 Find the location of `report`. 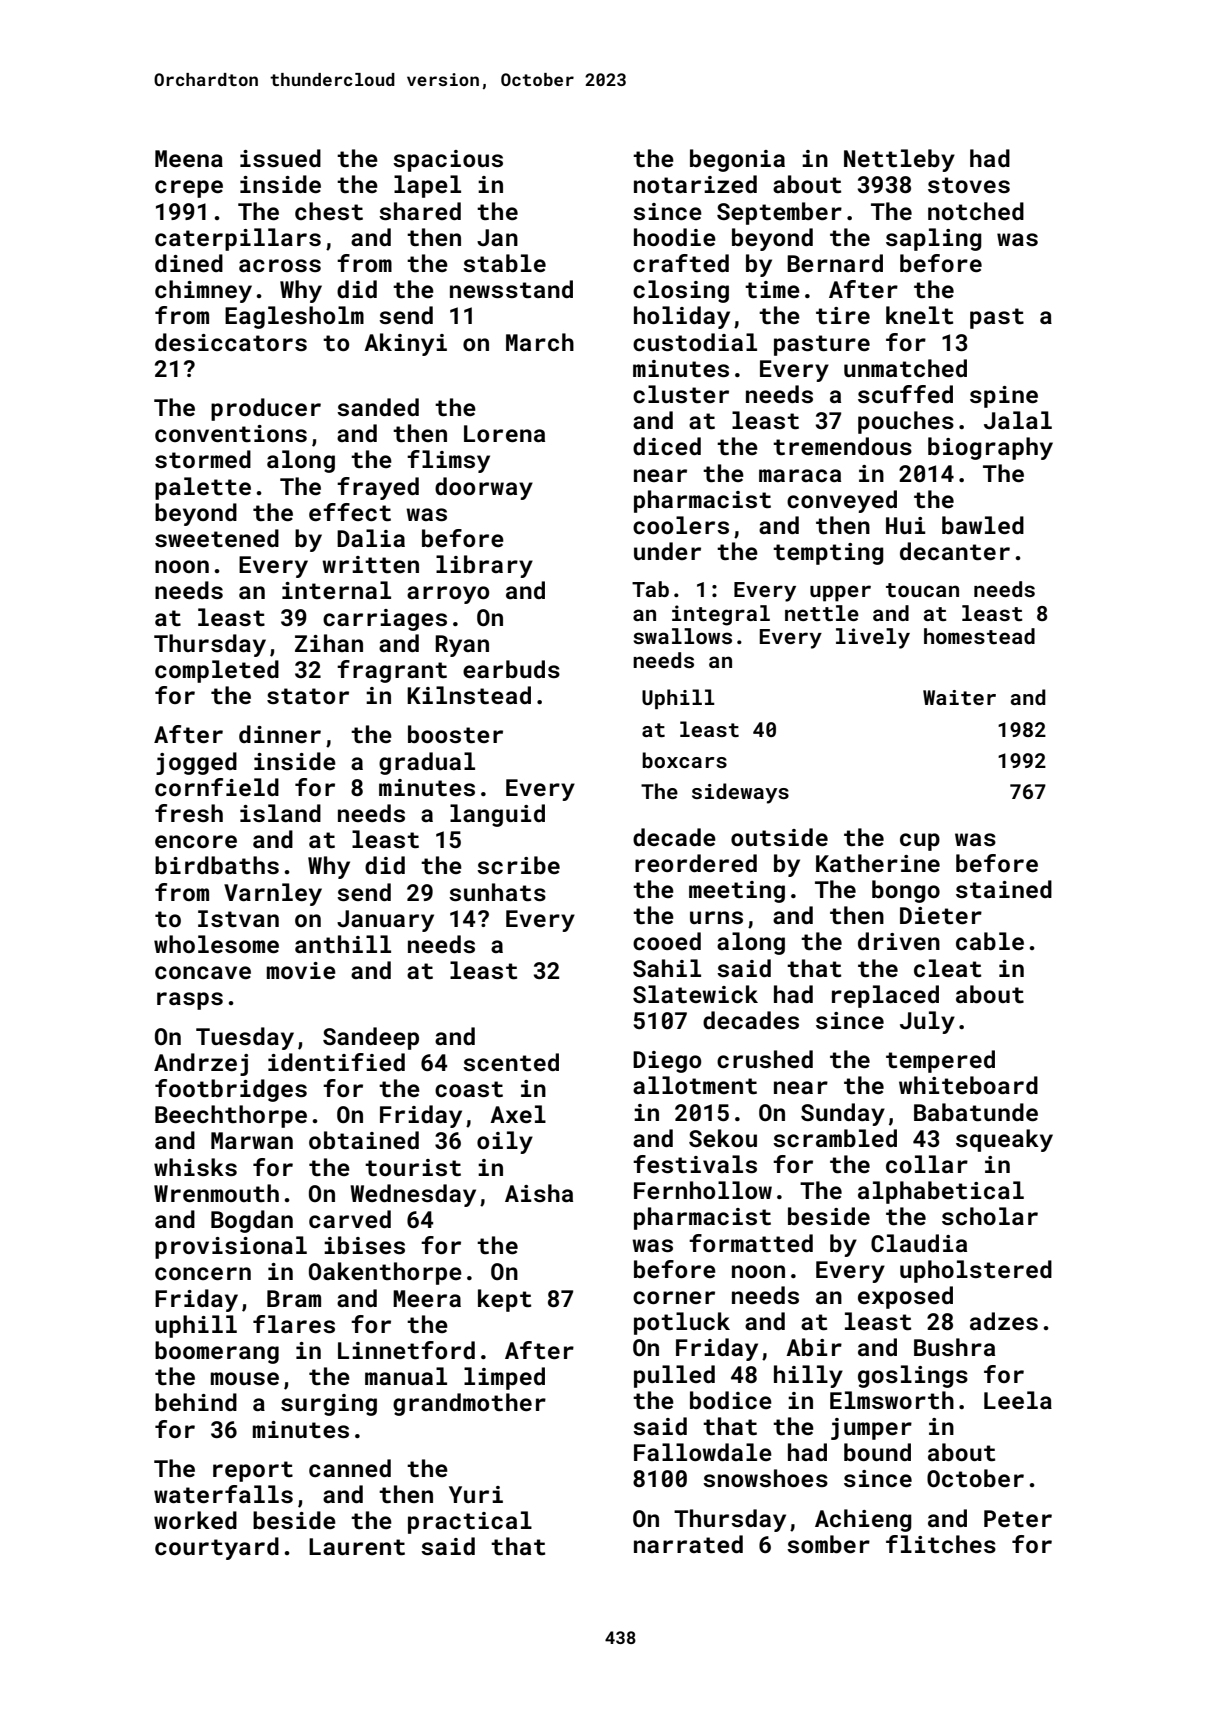

report is located at coordinates (253, 1471).
